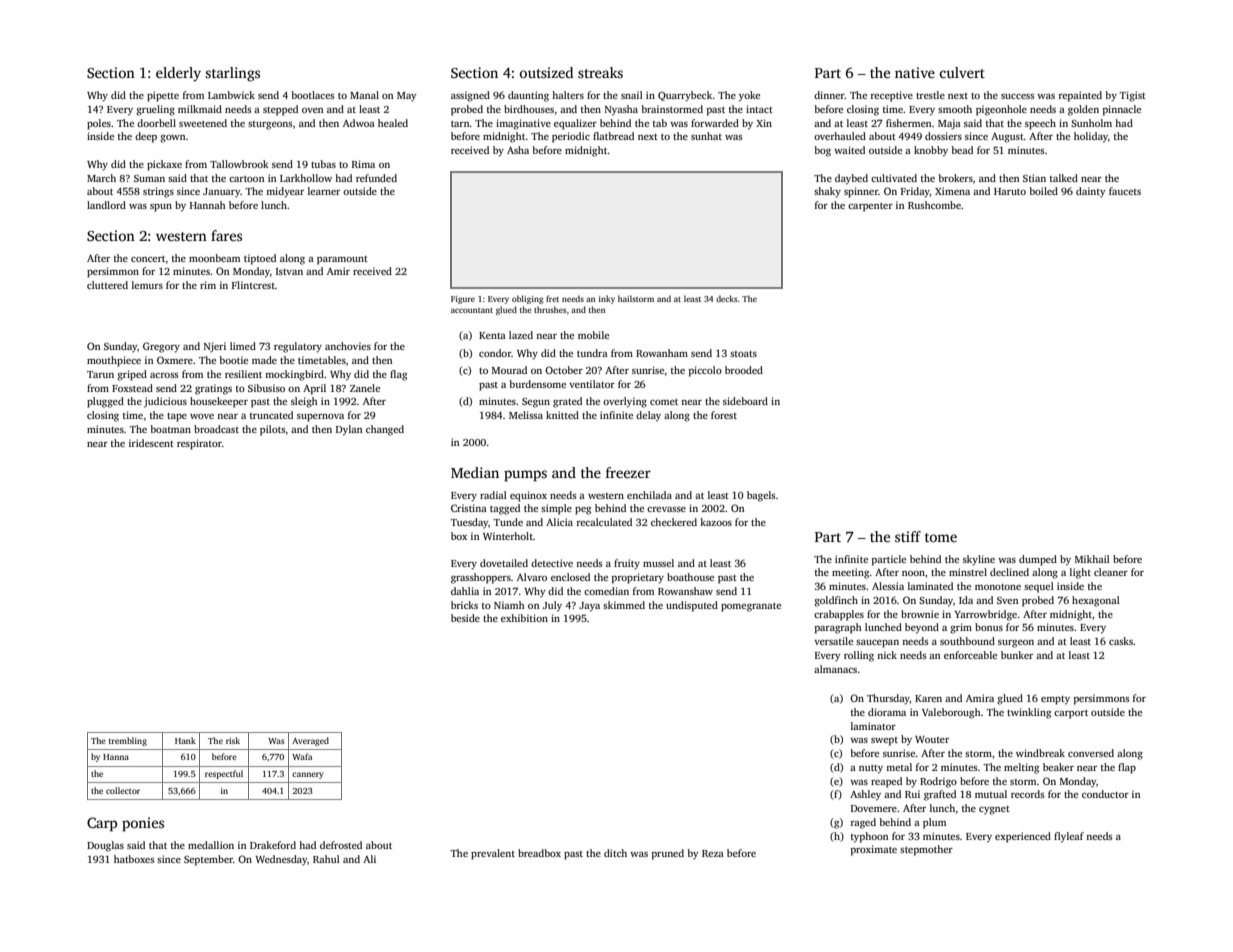 The height and width of the screenshot is (952, 1233). What do you see at coordinates (134, 859) in the screenshot?
I see `hatboxes` at bounding box center [134, 859].
